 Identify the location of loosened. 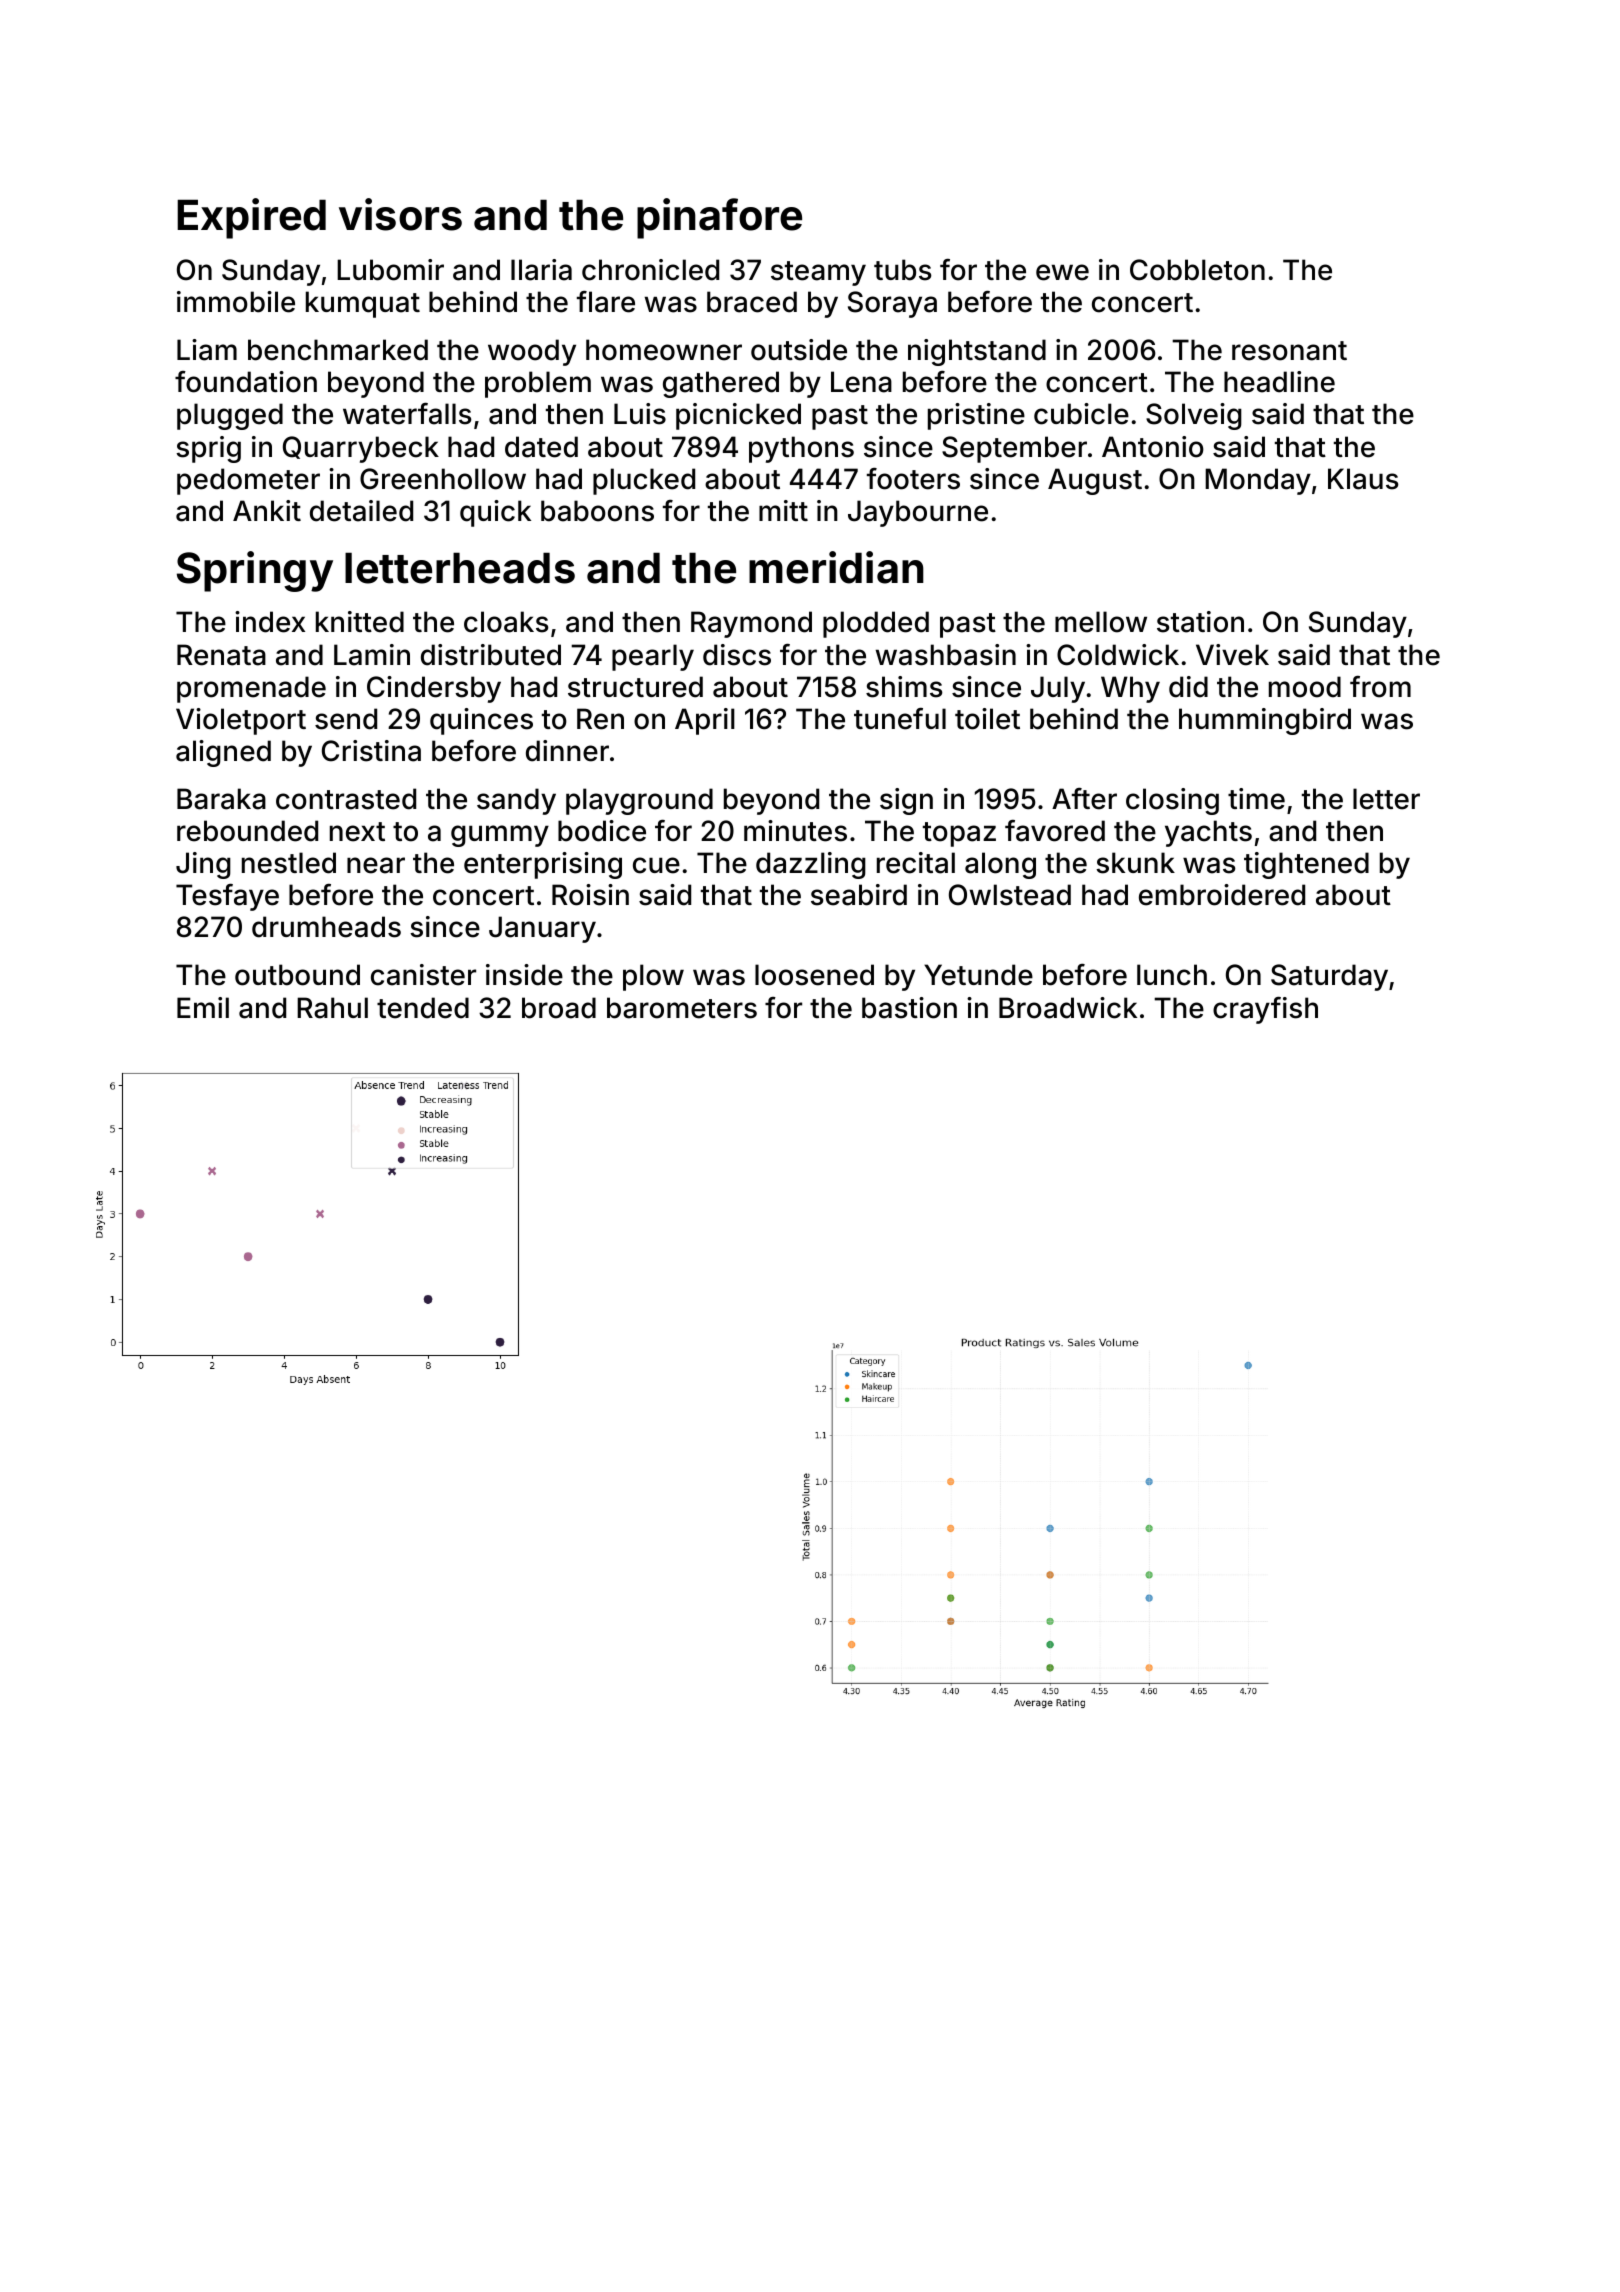
(814, 975).
